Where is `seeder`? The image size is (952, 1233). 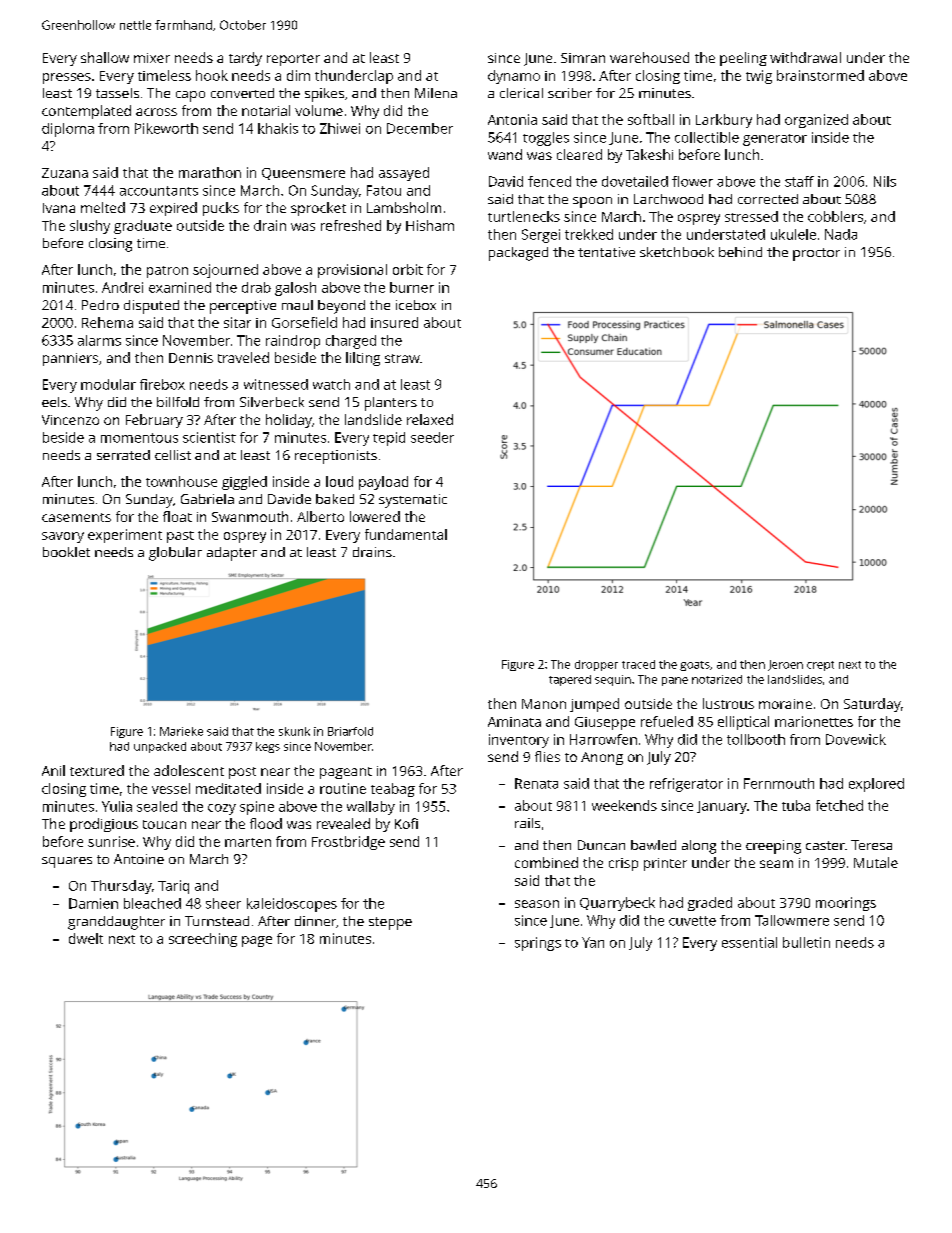 seeder is located at coordinates (432, 437).
